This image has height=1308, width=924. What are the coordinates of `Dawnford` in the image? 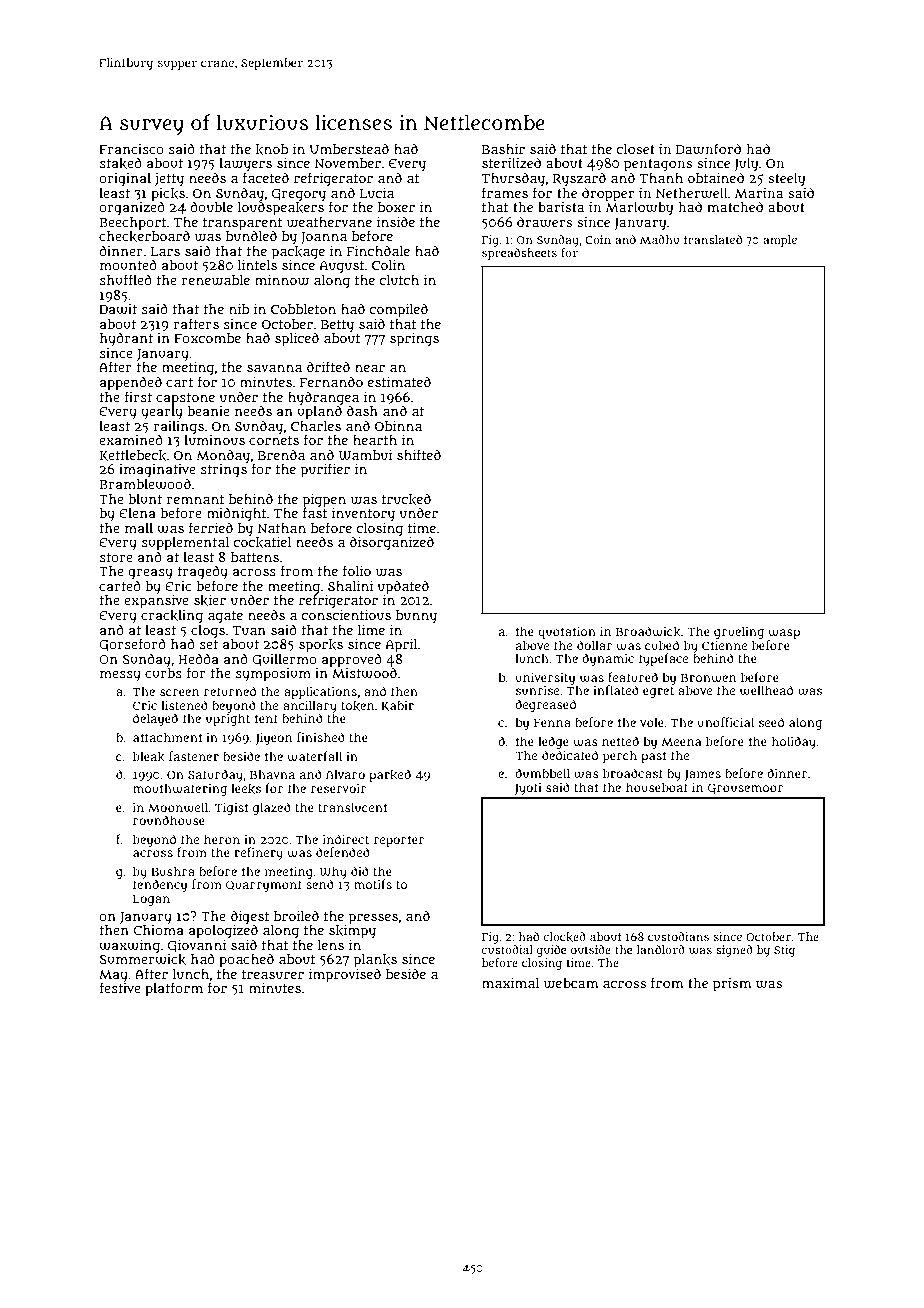 It's located at (708, 149).
